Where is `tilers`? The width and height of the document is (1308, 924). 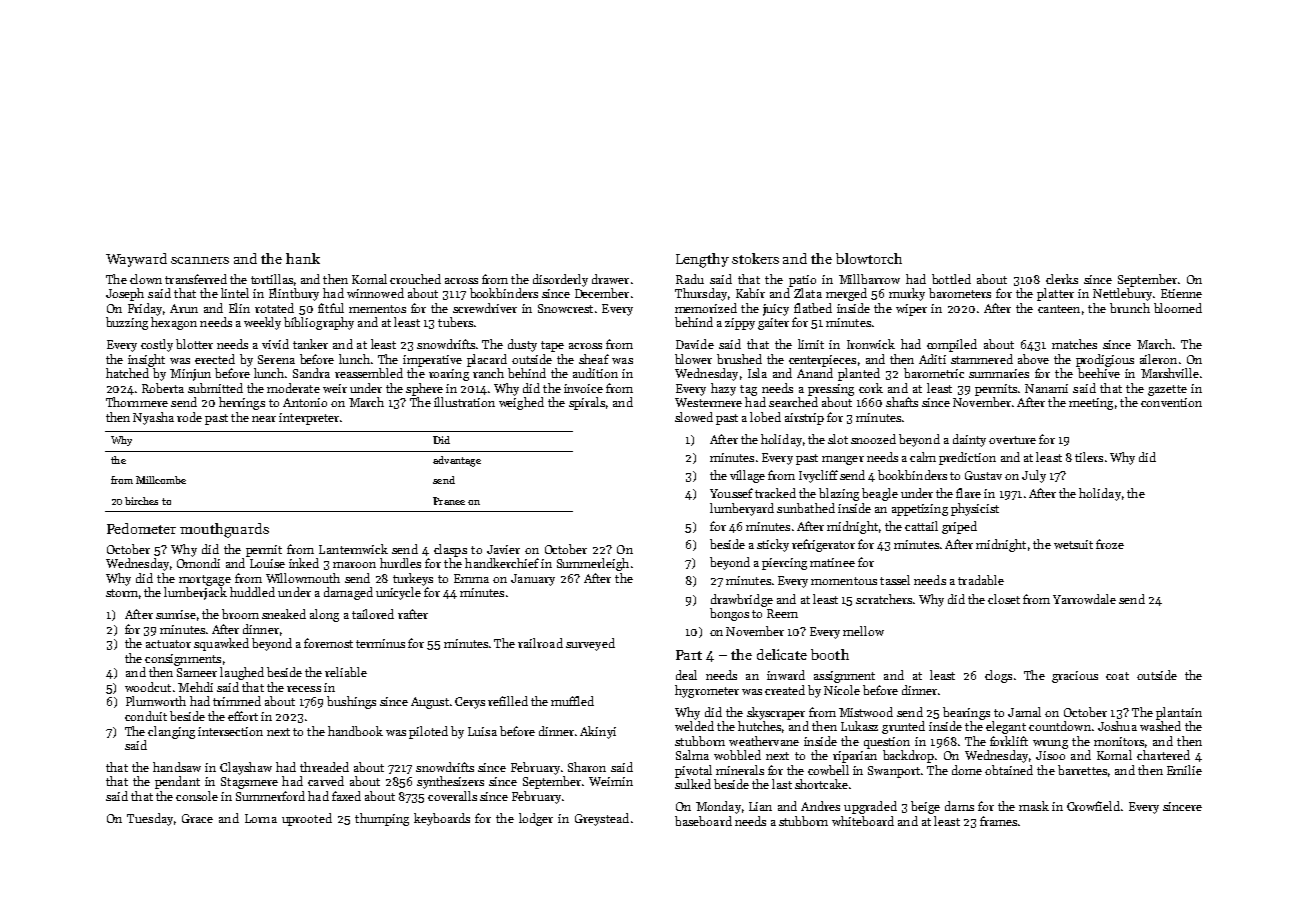 tilers is located at coordinates (1089, 457).
